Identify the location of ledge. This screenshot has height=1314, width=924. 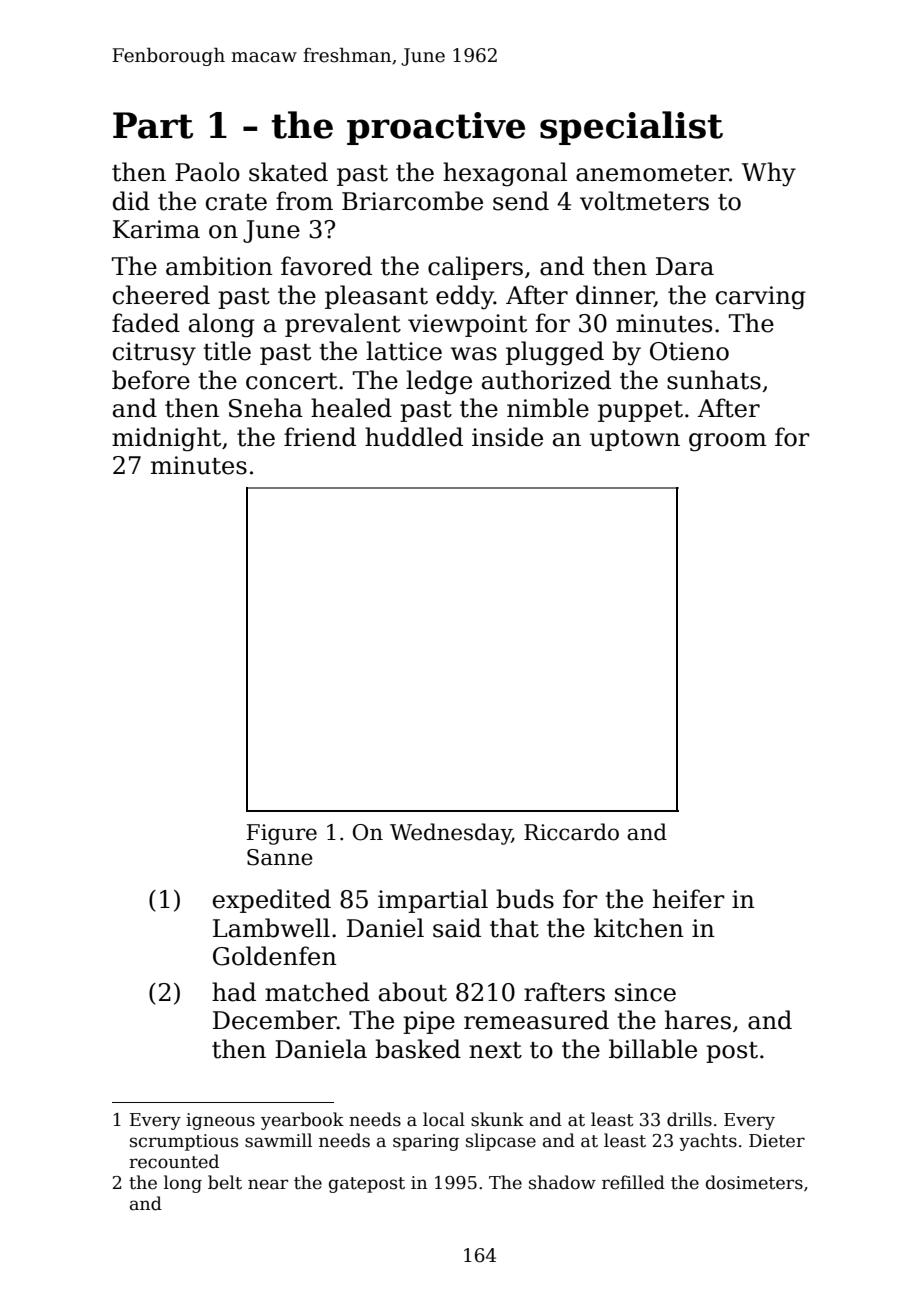
(439, 382).
